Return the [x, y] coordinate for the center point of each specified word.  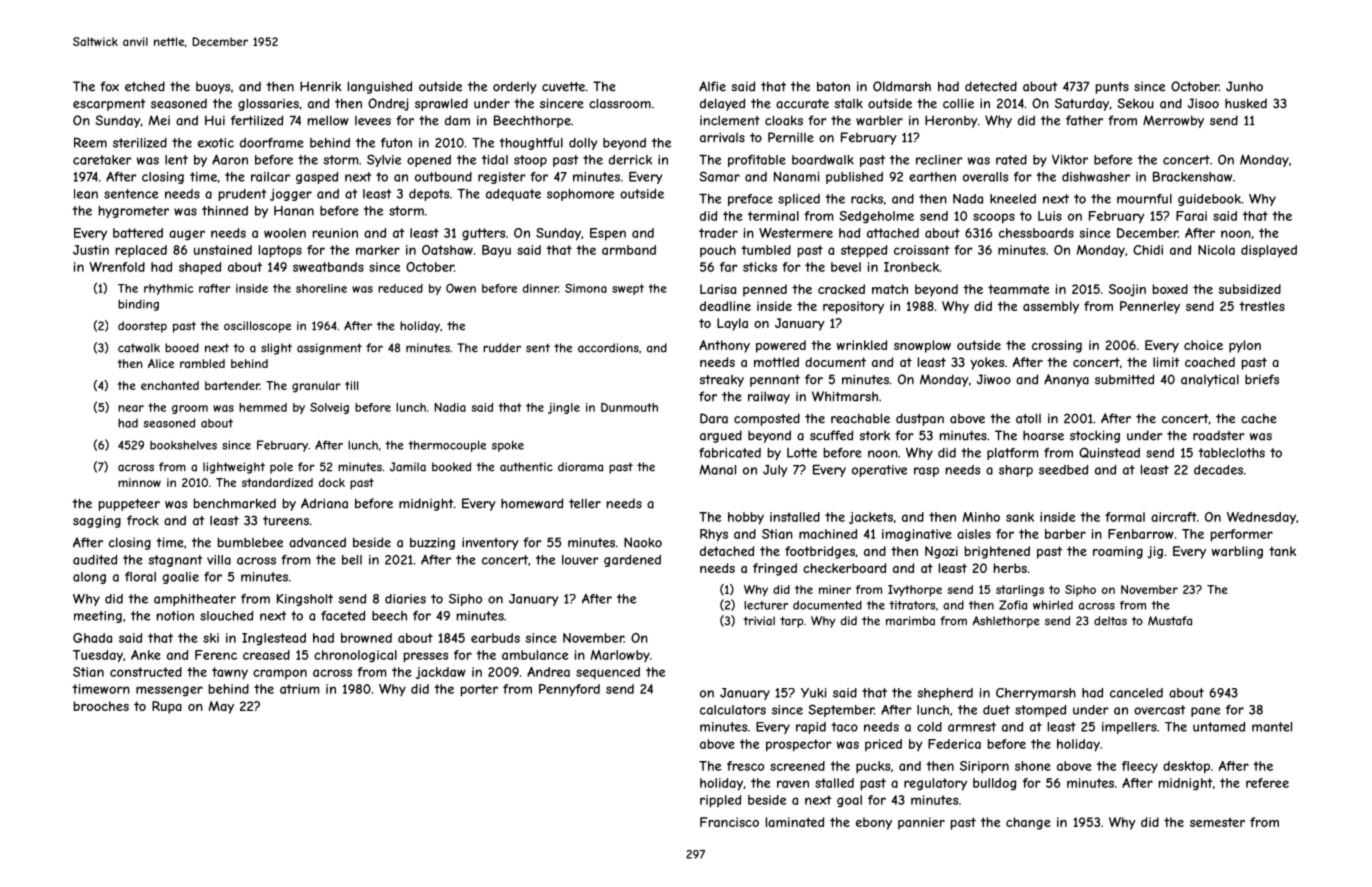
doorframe [272, 143]
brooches [101, 706]
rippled [720, 801]
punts [1112, 88]
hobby [746, 518]
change [1028, 823]
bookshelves [183, 445]
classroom [620, 103]
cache [1259, 418]
